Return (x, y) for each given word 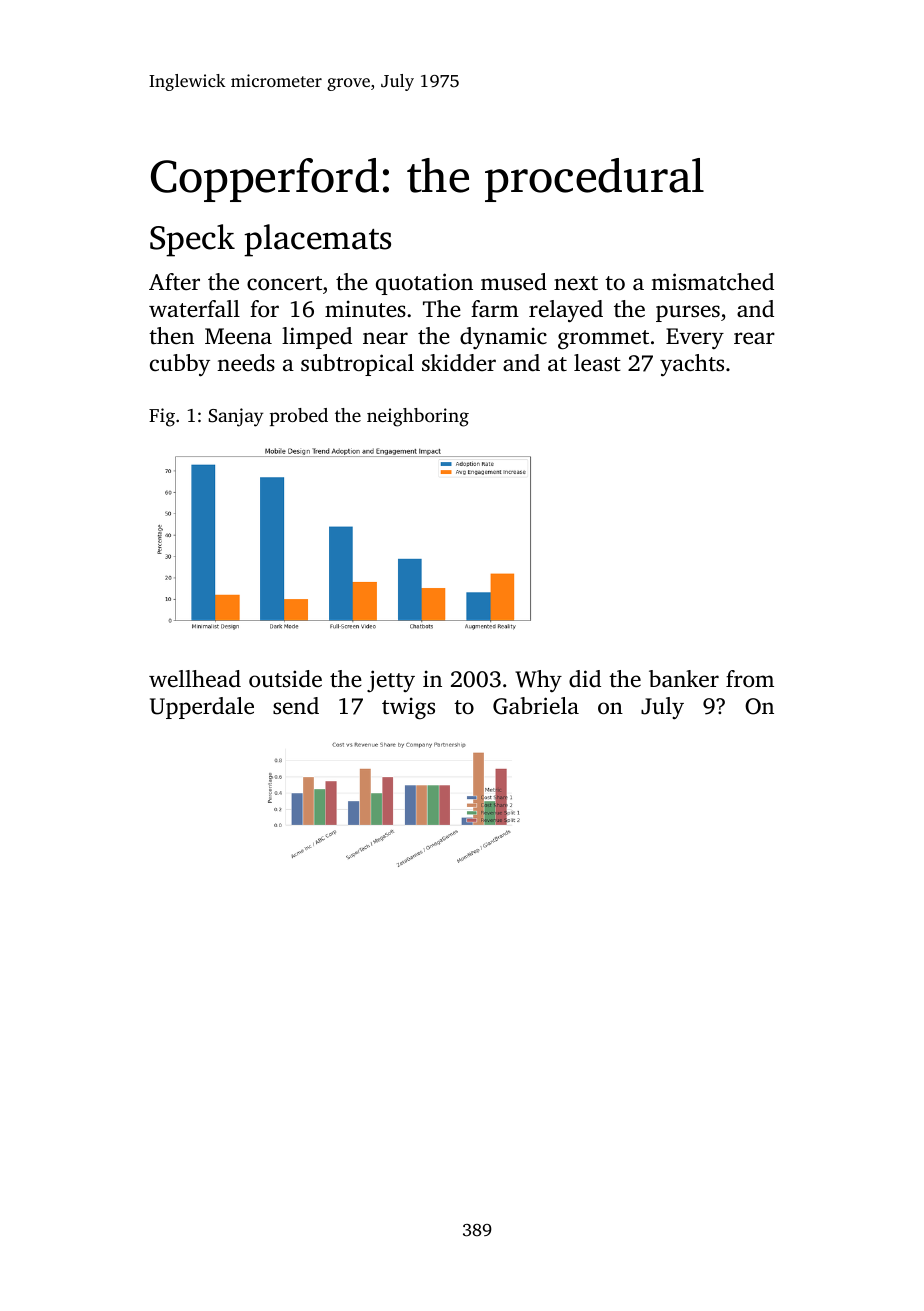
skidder (459, 362)
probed (299, 417)
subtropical (357, 365)
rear (754, 338)
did (585, 678)
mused (514, 282)
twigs (408, 708)
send (296, 706)
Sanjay (235, 417)
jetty (391, 681)
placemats (317, 240)
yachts (692, 365)
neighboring (418, 417)
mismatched (712, 282)
